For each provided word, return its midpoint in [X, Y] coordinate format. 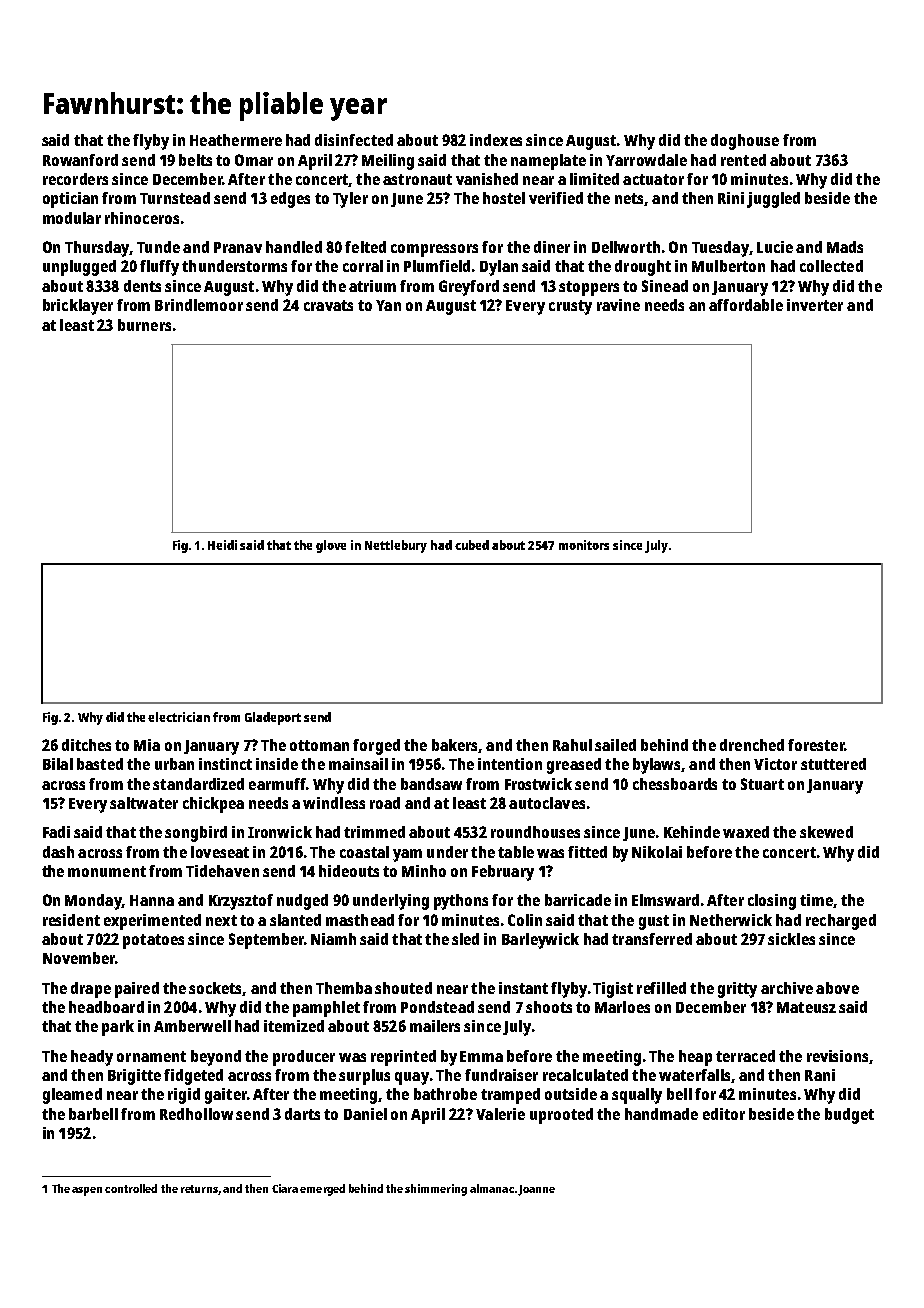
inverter [815, 305]
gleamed [72, 1096]
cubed [472, 545]
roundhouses [535, 832]
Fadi [56, 832]
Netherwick [731, 920]
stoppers [589, 288]
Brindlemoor [199, 305]
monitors [584, 545]
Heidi [222, 545]
